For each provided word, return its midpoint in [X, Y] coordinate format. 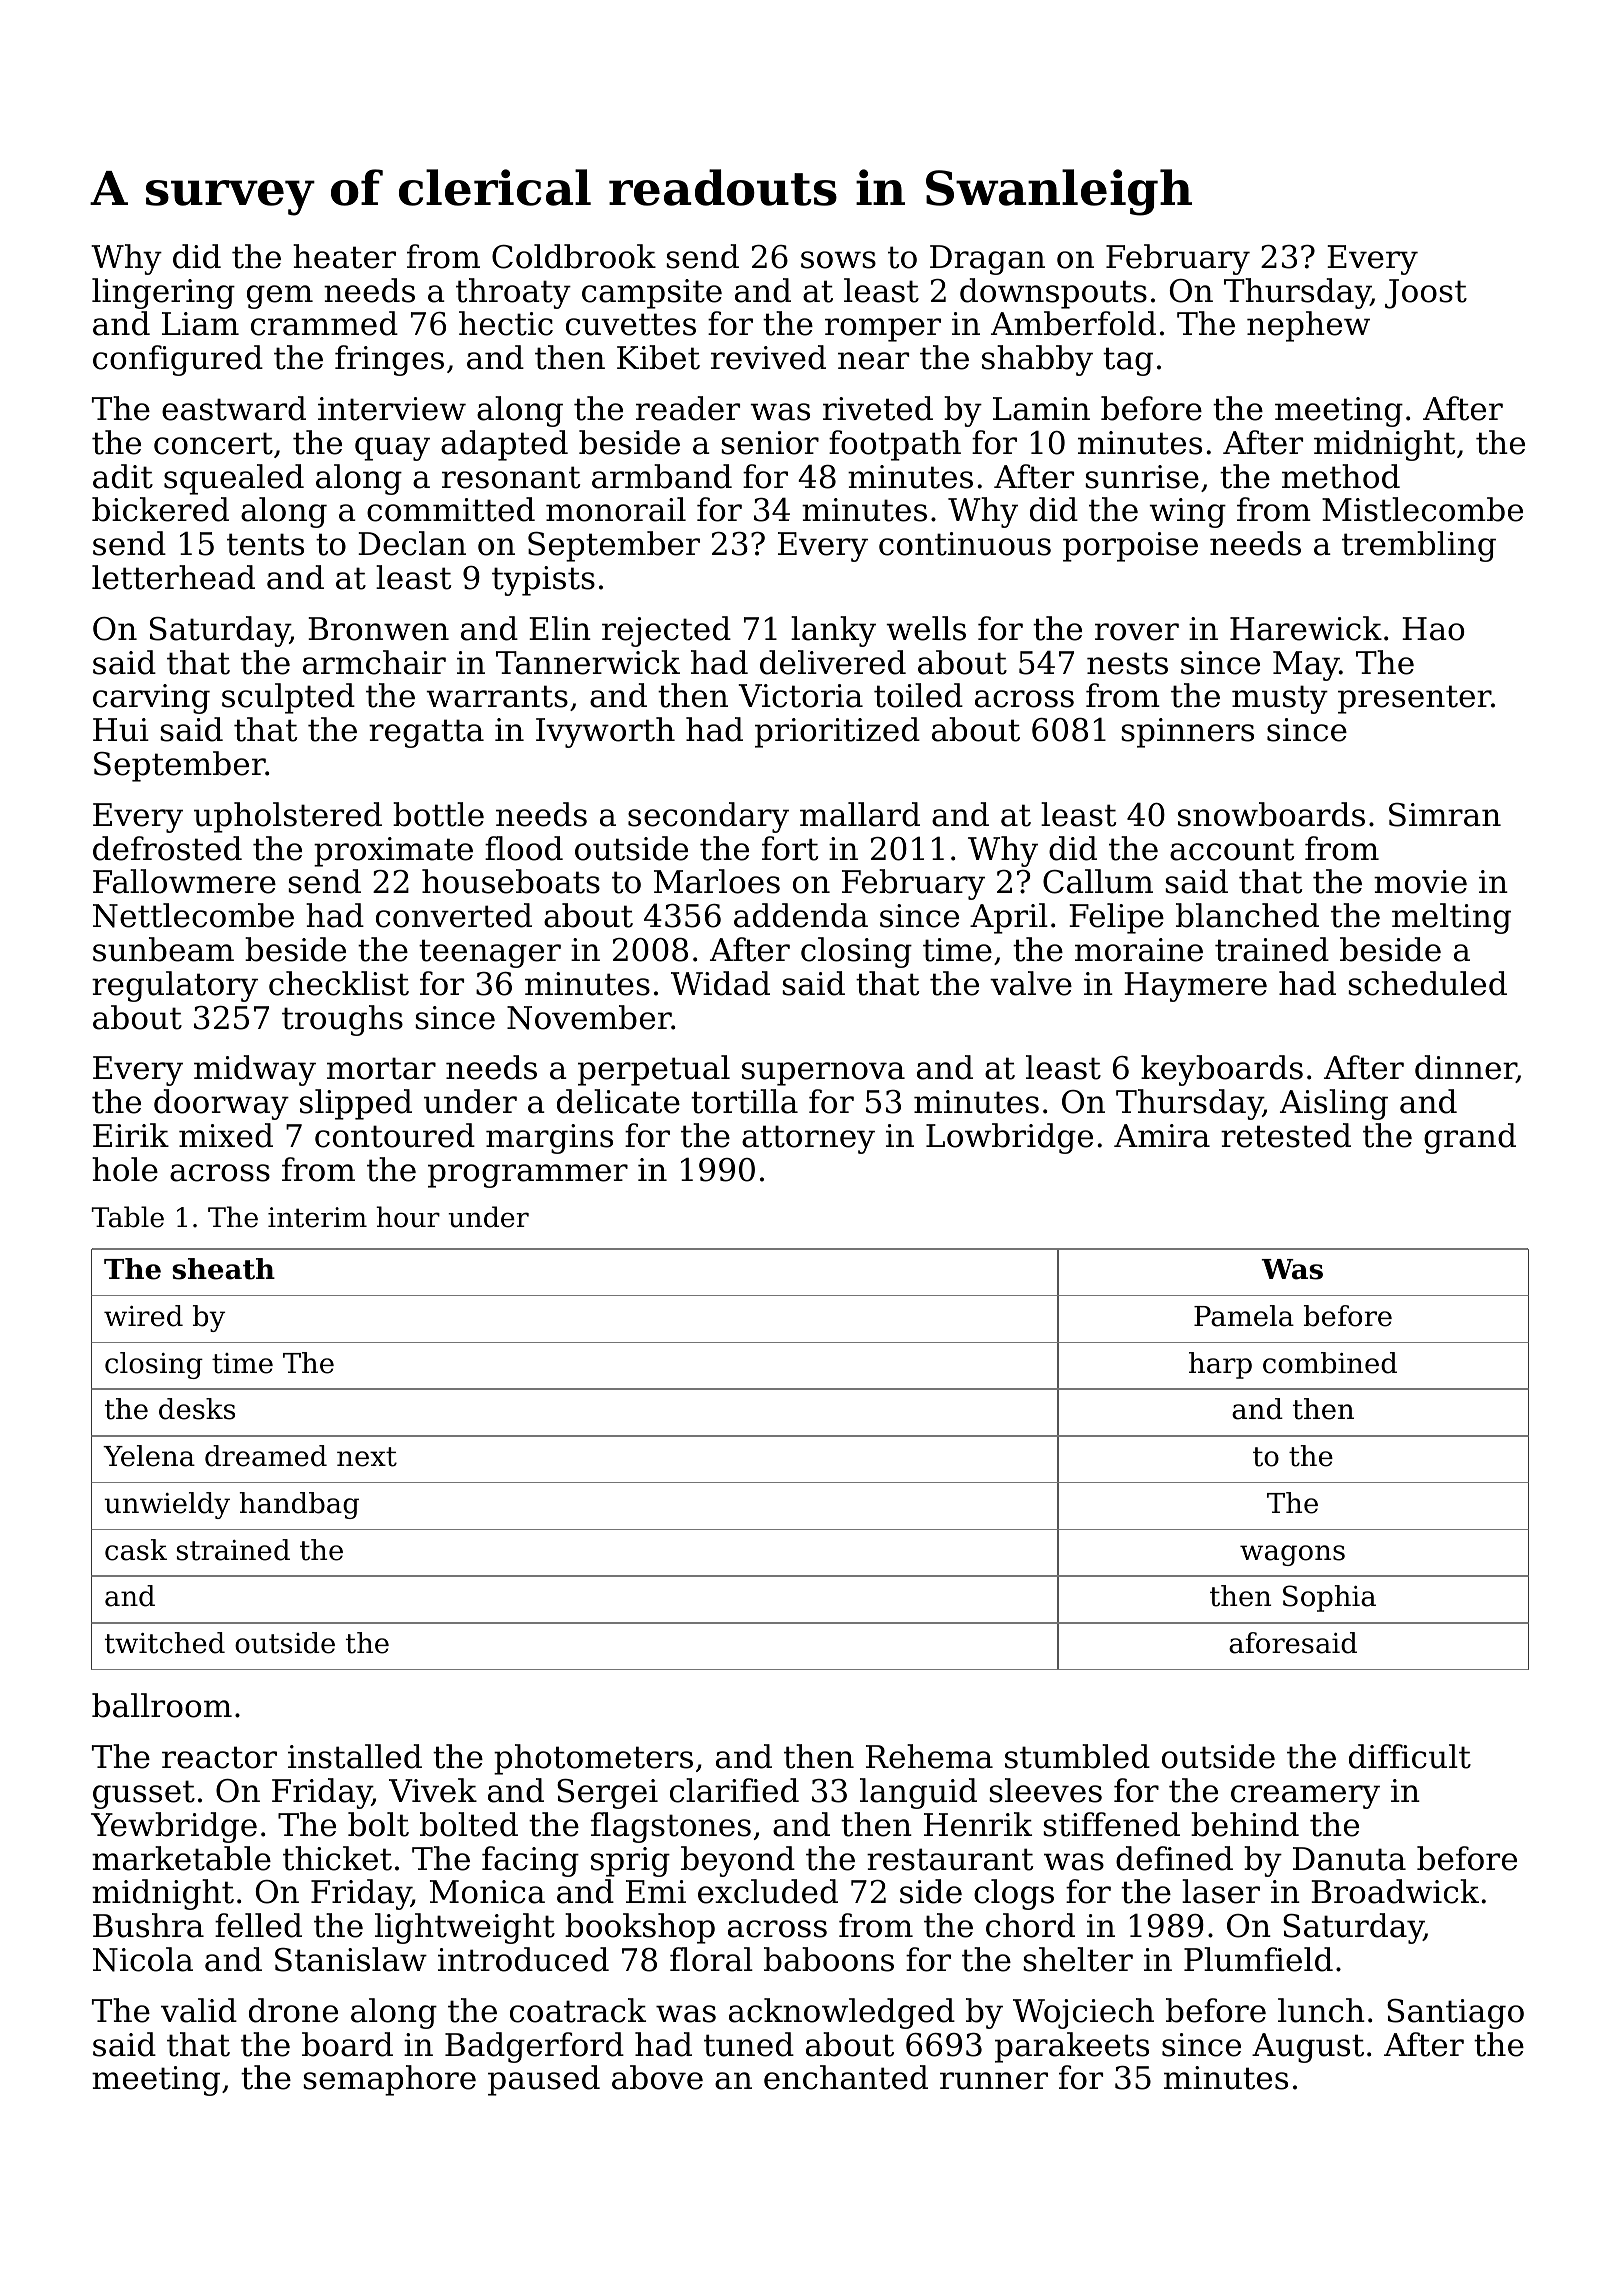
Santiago [1455, 2014]
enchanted [846, 2077]
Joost [1426, 294]
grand [1470, 1138]
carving [151, 699]
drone [293, 2010]
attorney [808, 1139]
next [367, 1457]
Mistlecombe [1422, 509]
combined [1330, 1363]
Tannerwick [588, 662]
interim [317, 1217]
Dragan [987, 260]
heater [344, 256]
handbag [299, 1505]
